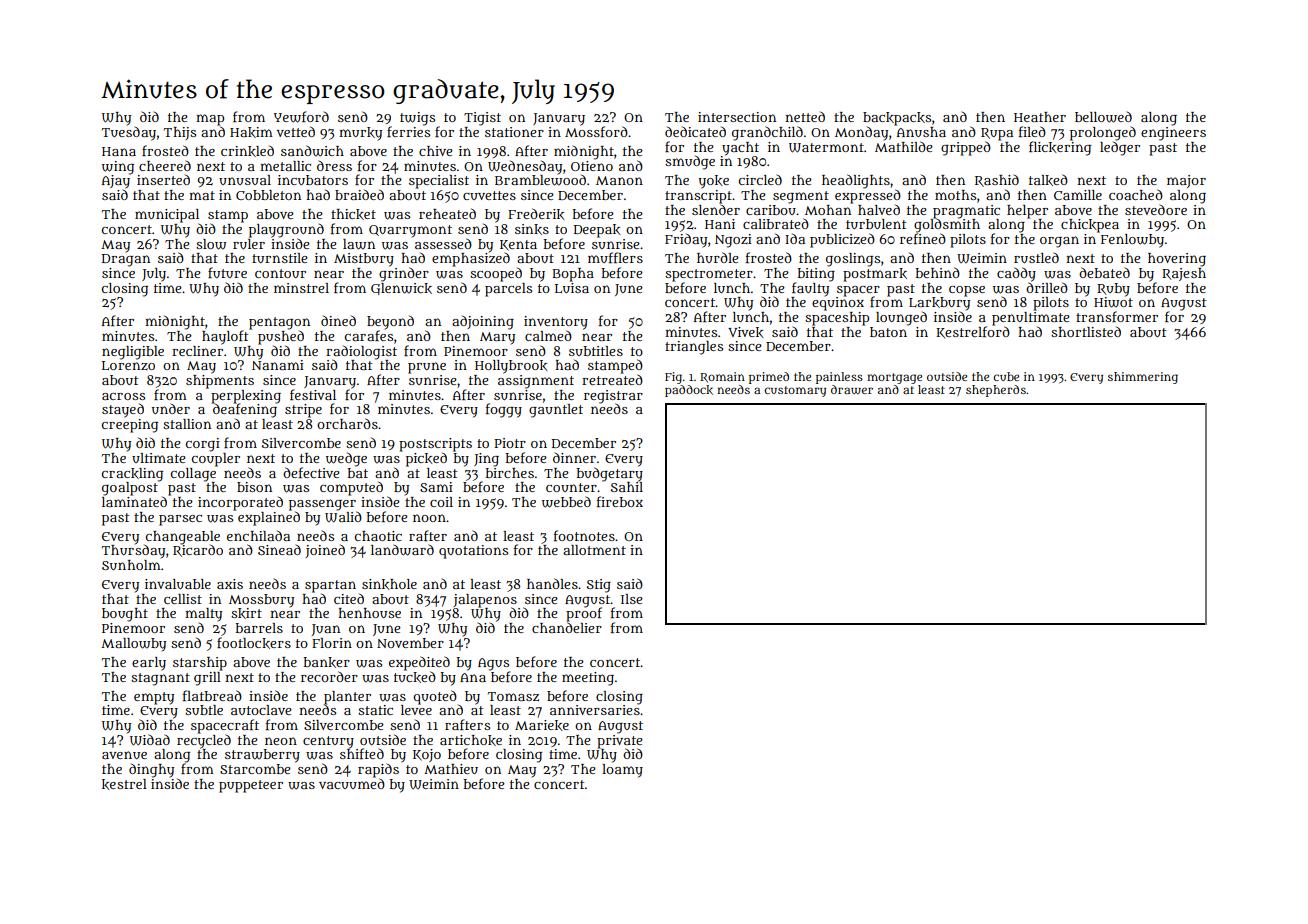 This document has width=1308, height=924. Describe the element at coordinates (401, 289) in the document. I see `Glenwick` at that location.
